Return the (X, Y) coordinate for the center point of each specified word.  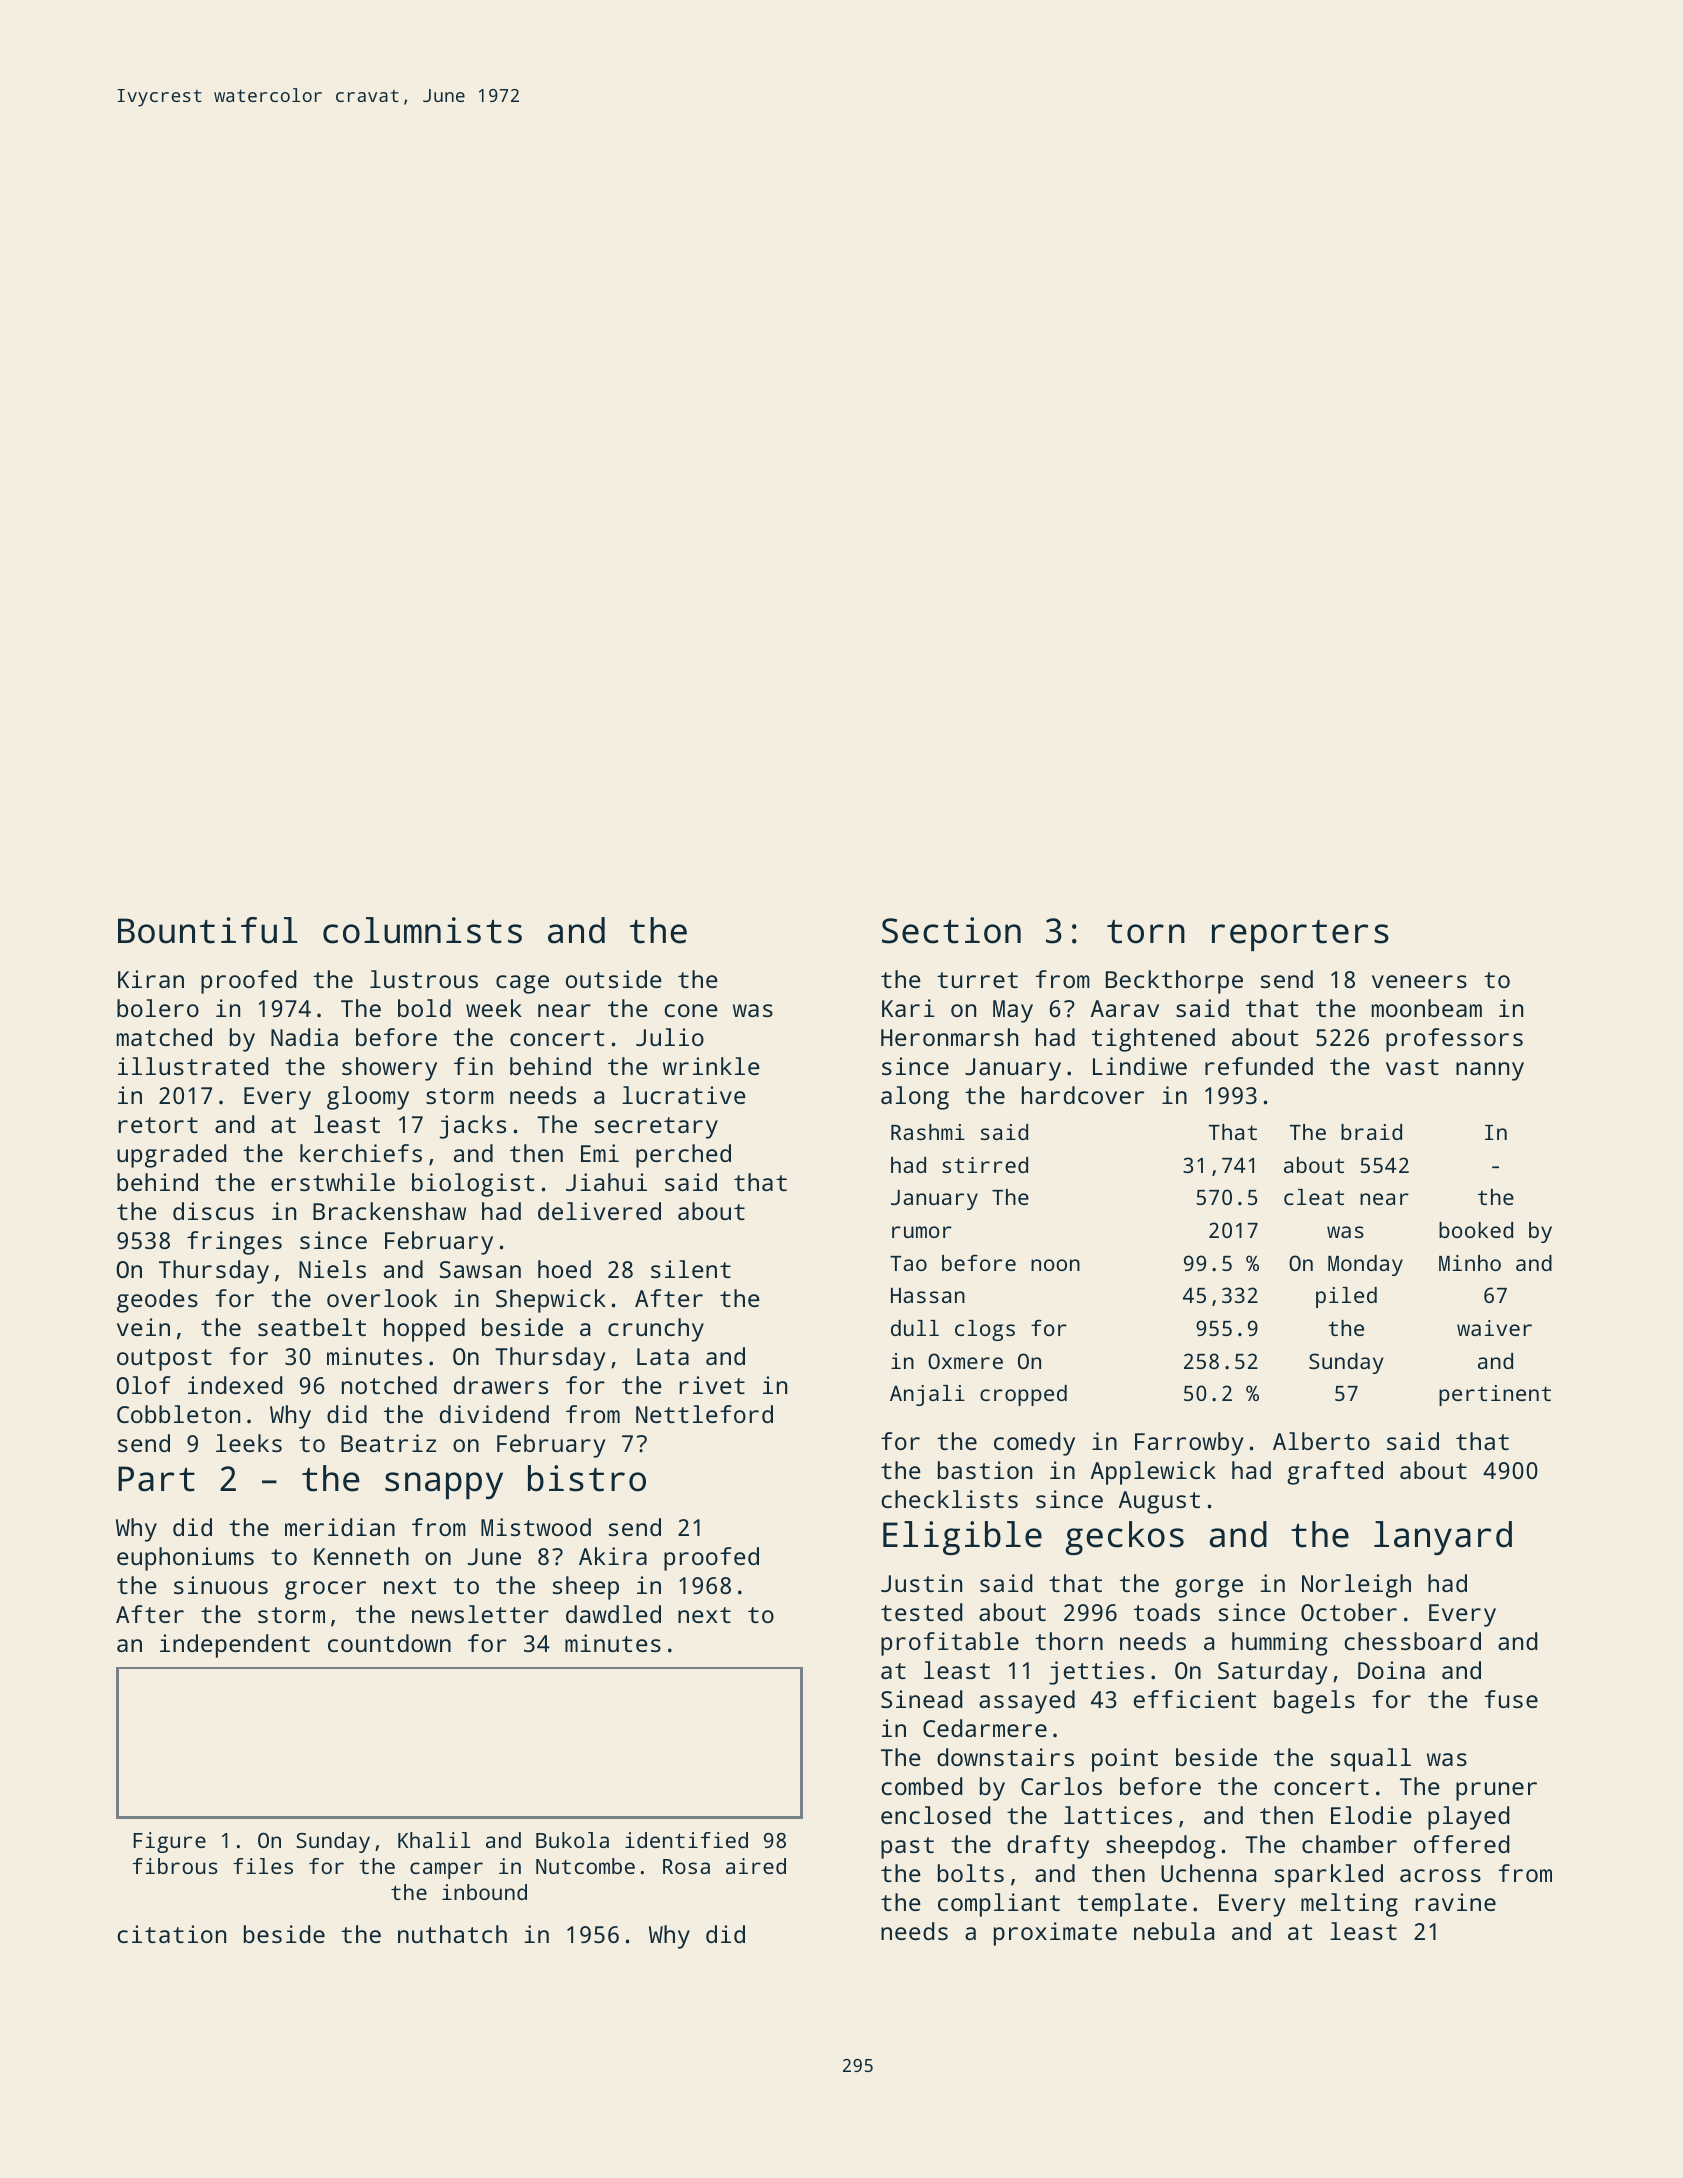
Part (156, 1479)
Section (951, 930)
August (1159, 1502)
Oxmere (965, 1361)
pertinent (1495, 1395)
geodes (157, 1301)
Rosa (686, 1866)
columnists (422, 930)
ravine (1456, 1902)
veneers (1419, 981)
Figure (169, 1842)
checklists (949, 1499)
